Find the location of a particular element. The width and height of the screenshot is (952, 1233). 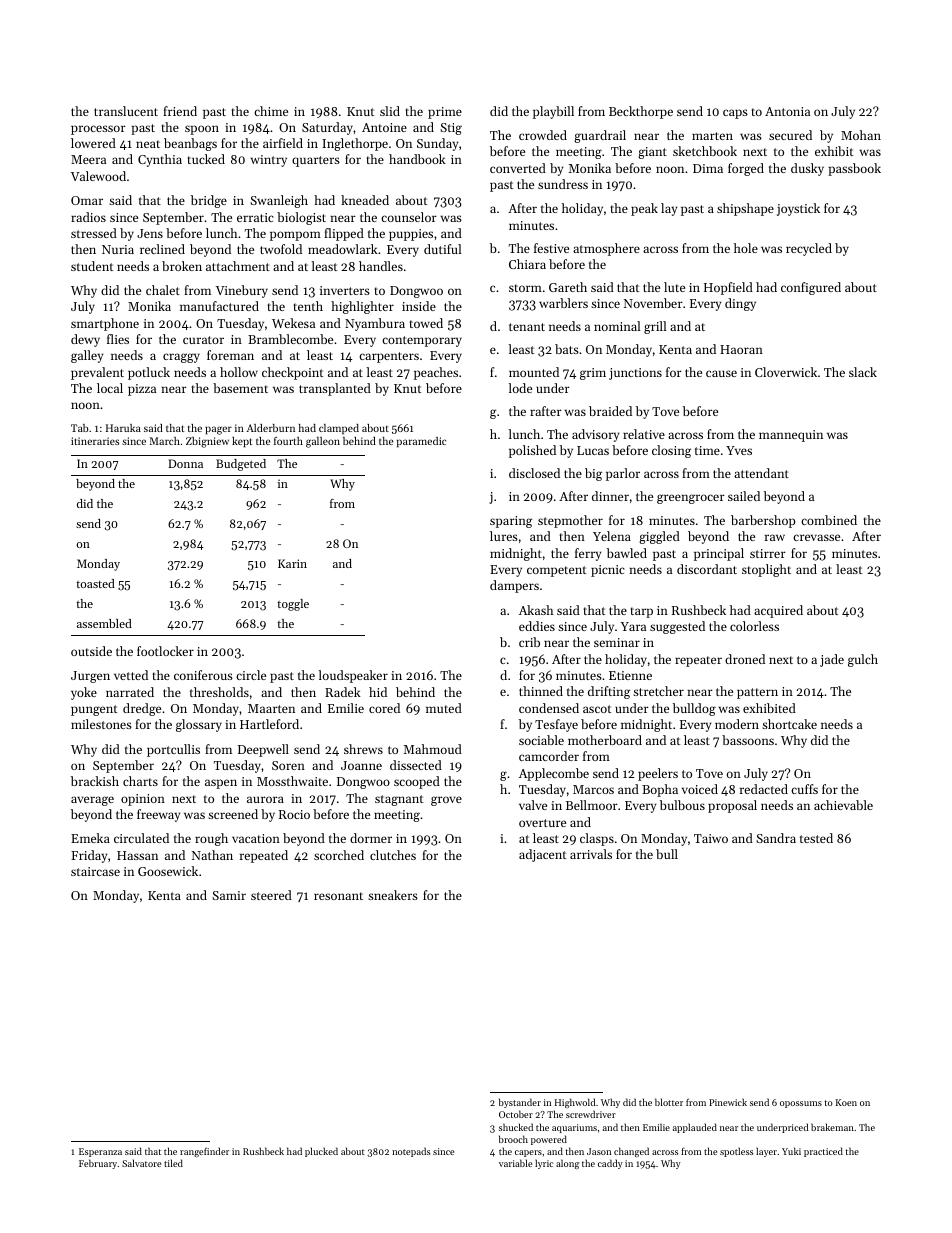

dinner is located at coordinates (610, 496).
